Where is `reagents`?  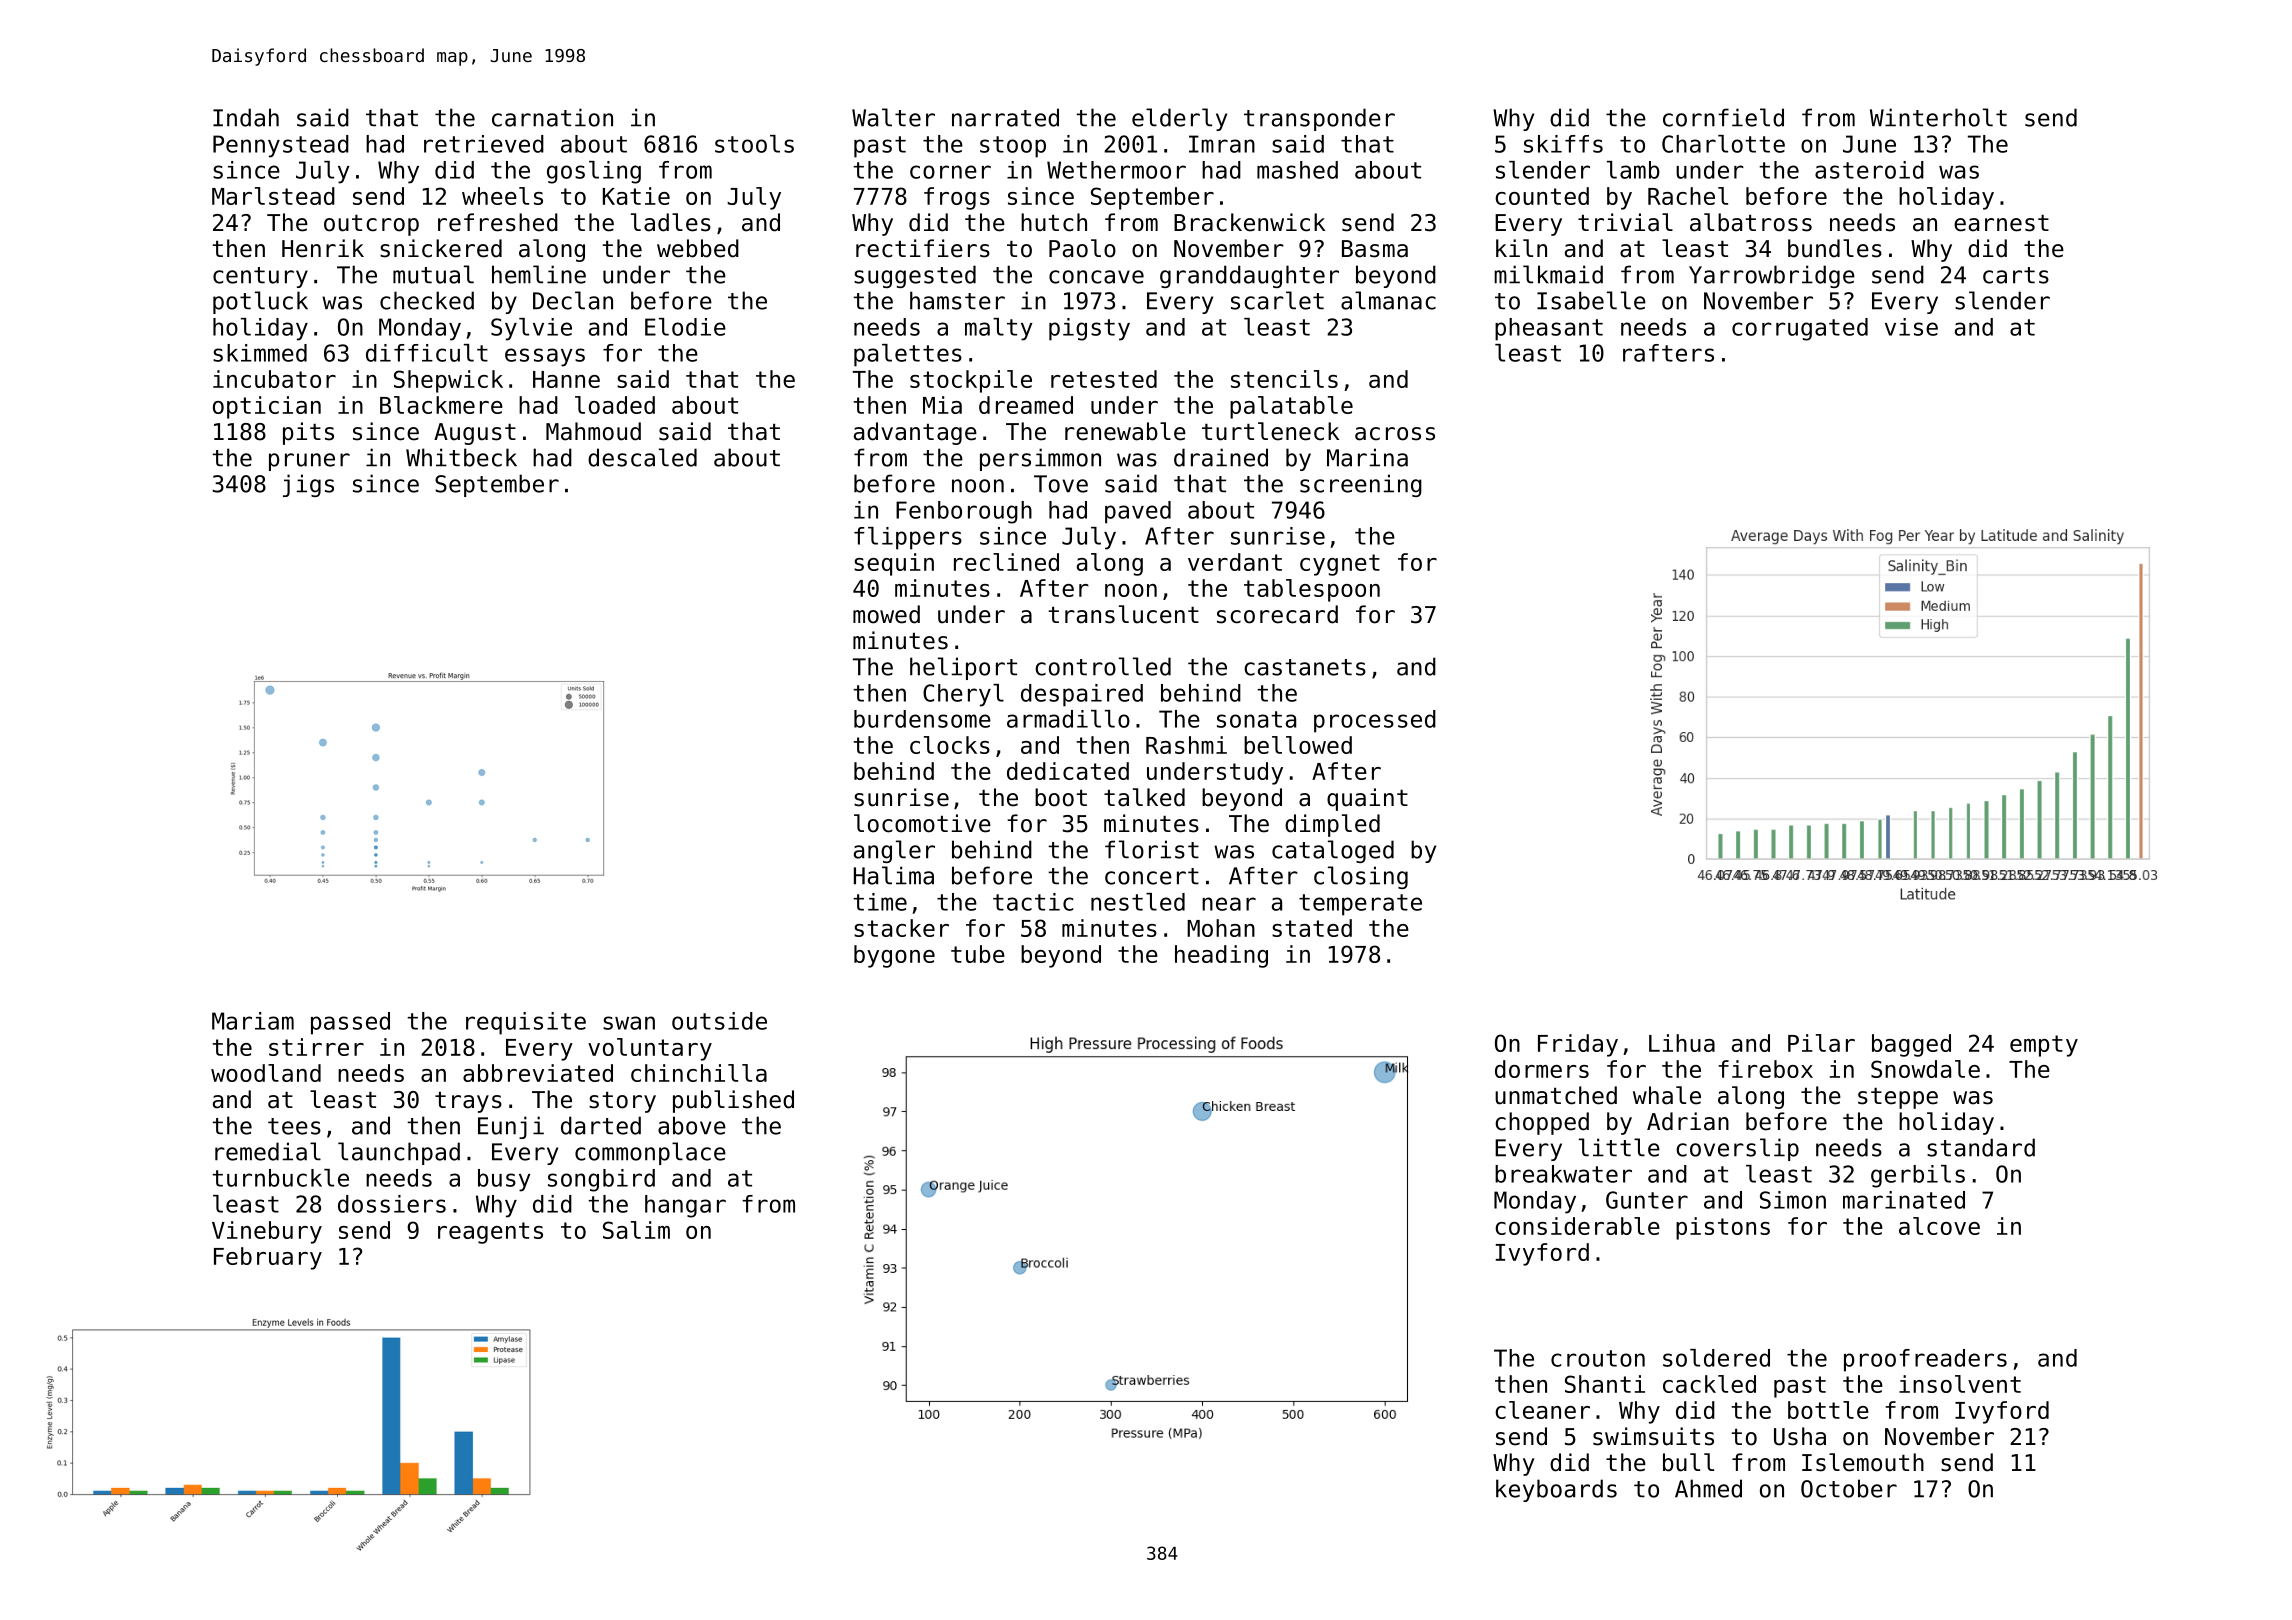
reagents is located at coordinates (490, 1233).
